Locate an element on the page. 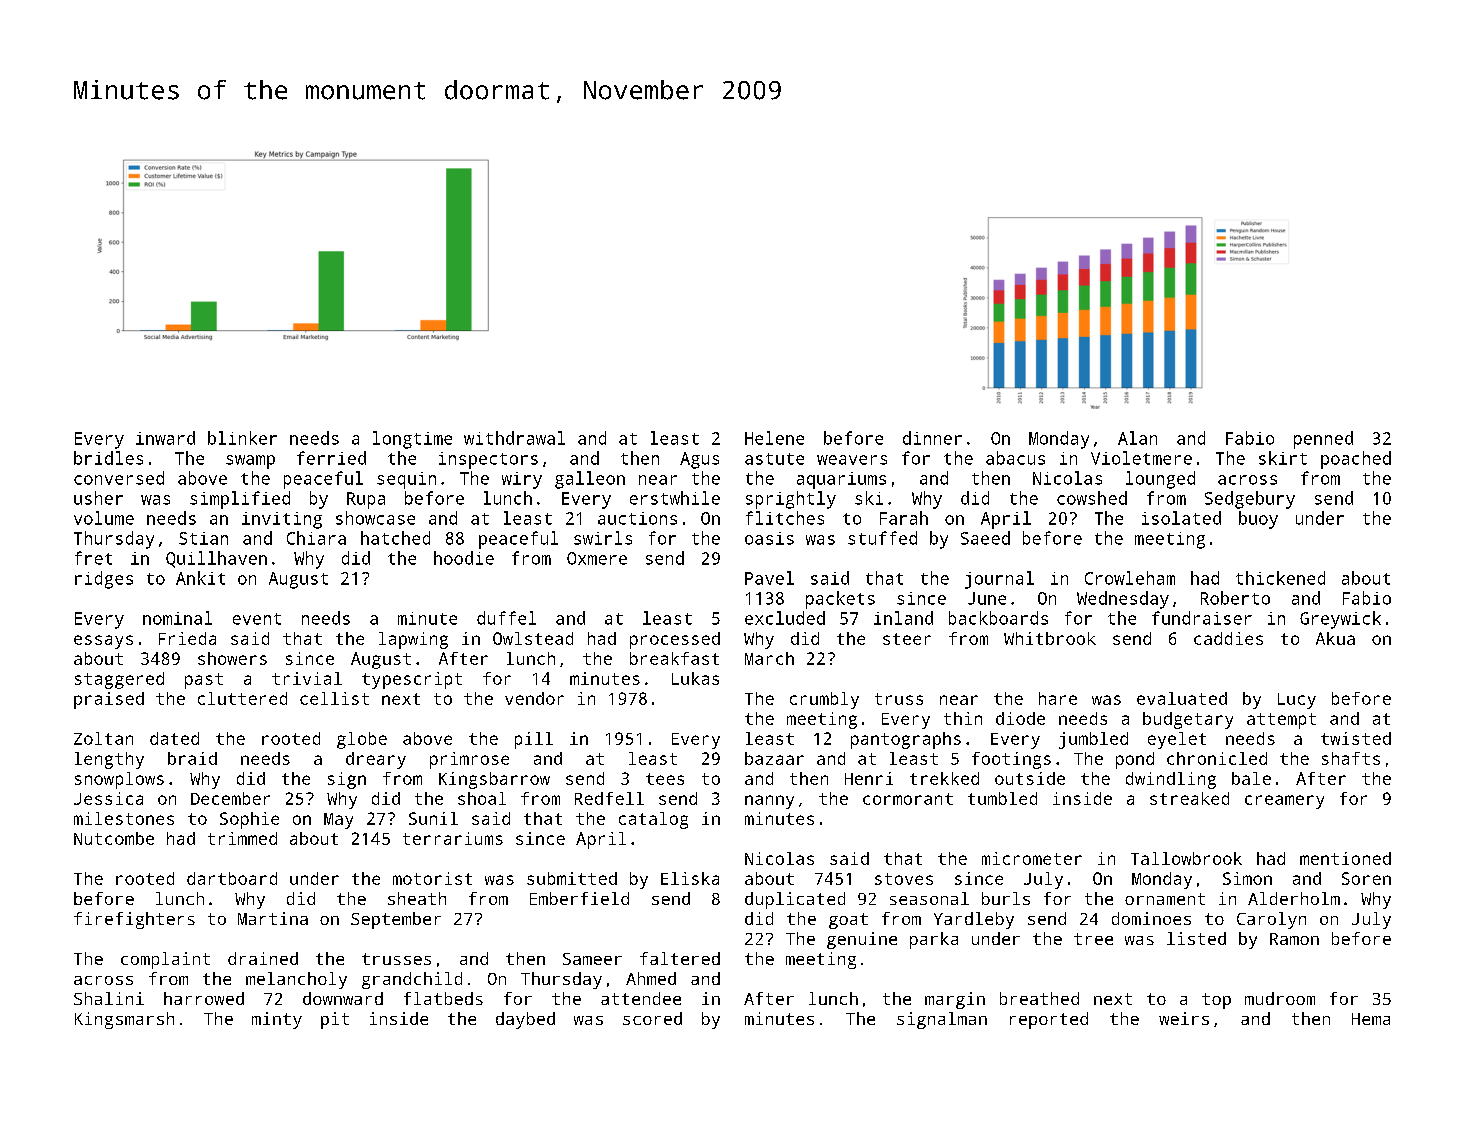  milestones is located at coordinates (124, 818).
